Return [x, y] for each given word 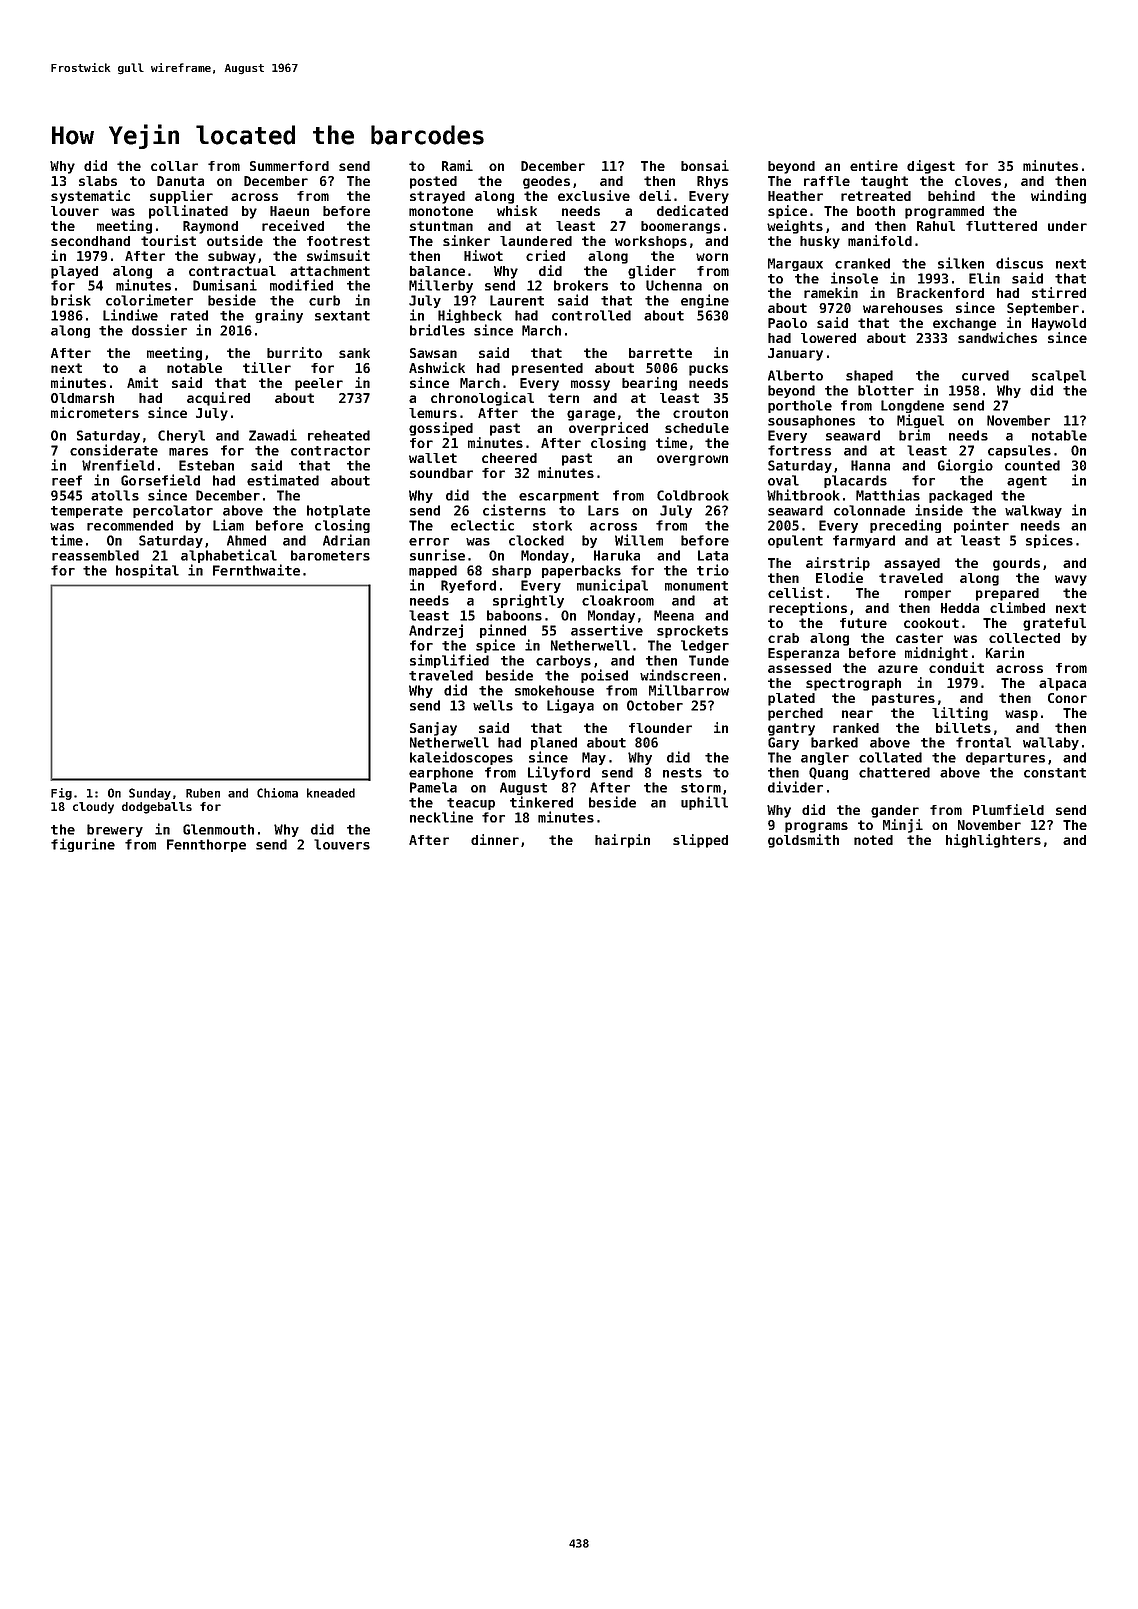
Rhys [712, 182]
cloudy [93, 808]
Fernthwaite [256, 570]
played [74, 272]
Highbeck [470, 316]
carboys [563, 661]
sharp [511, 571]
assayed [912, 564]
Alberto [795, 375]
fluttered [1001, 226]
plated [791, 699]
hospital [147, 571]
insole [854, 278]
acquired [218, 399]
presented [547, 369]
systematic [90, 197]
